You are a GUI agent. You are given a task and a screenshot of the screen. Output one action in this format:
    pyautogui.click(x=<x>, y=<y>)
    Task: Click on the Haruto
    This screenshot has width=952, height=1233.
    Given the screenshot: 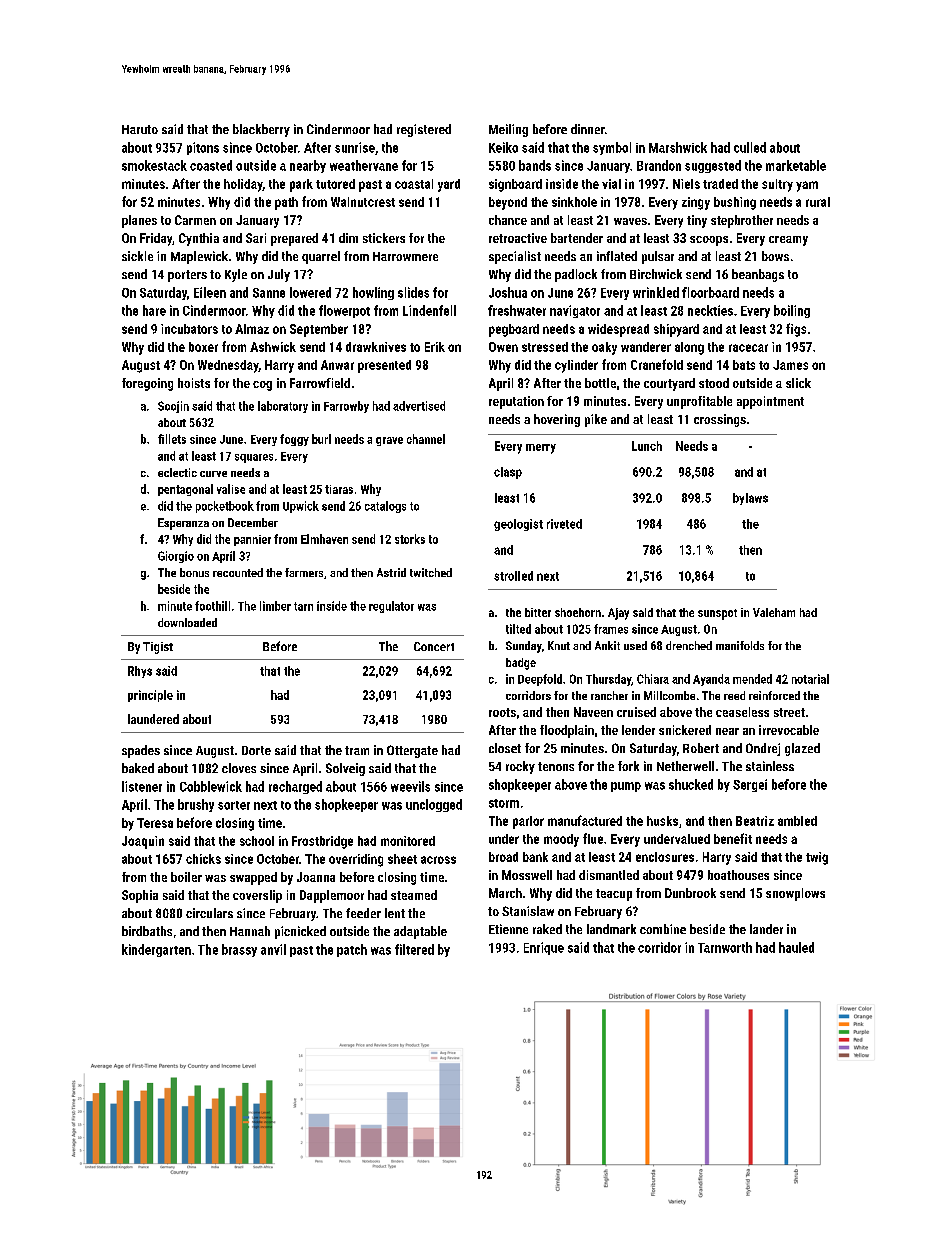 What is the action you would take?
    pyautogui.click(x=140, y=129)
